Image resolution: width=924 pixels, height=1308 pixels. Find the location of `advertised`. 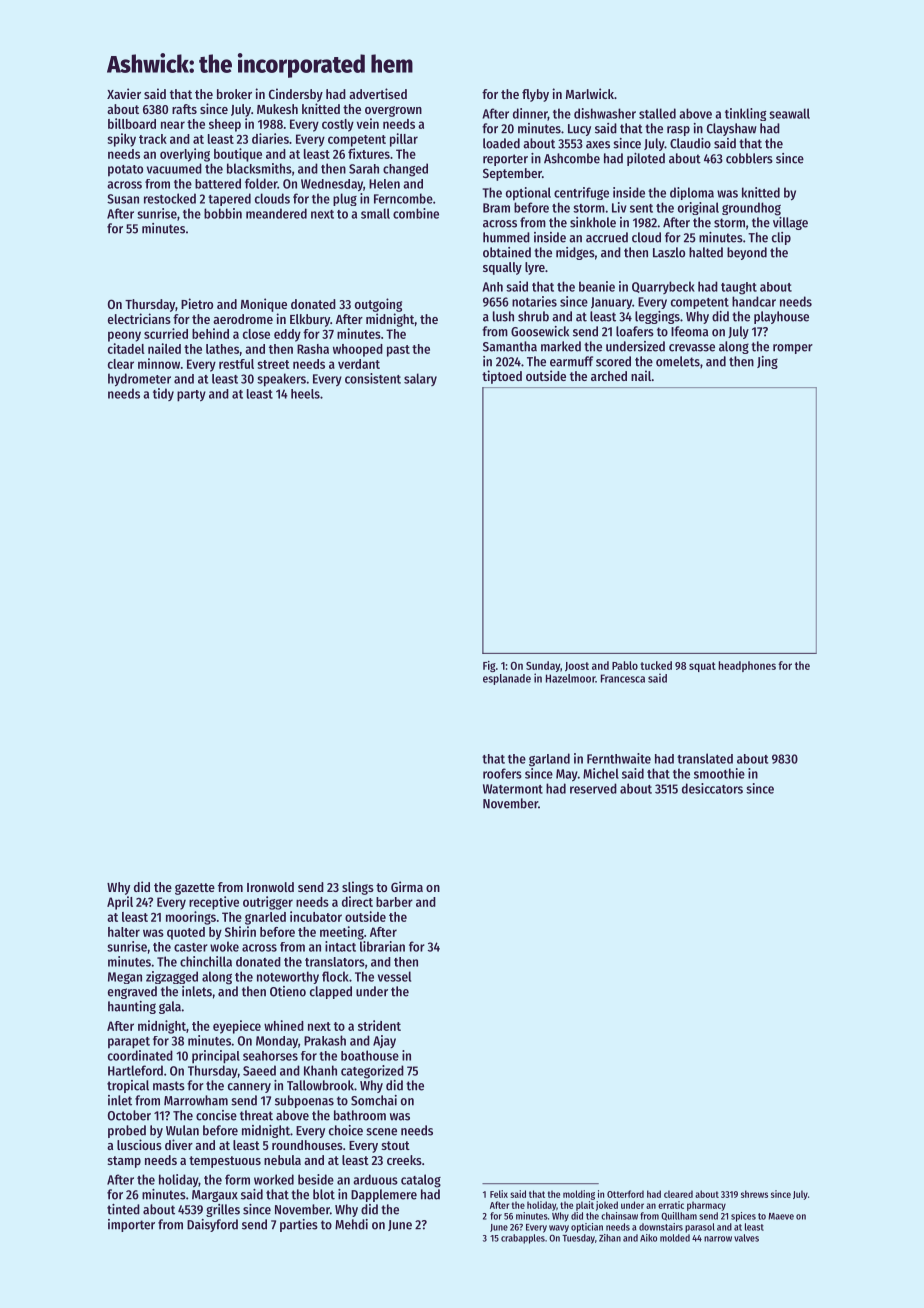

advertised is located at coordinates (378, 93).
